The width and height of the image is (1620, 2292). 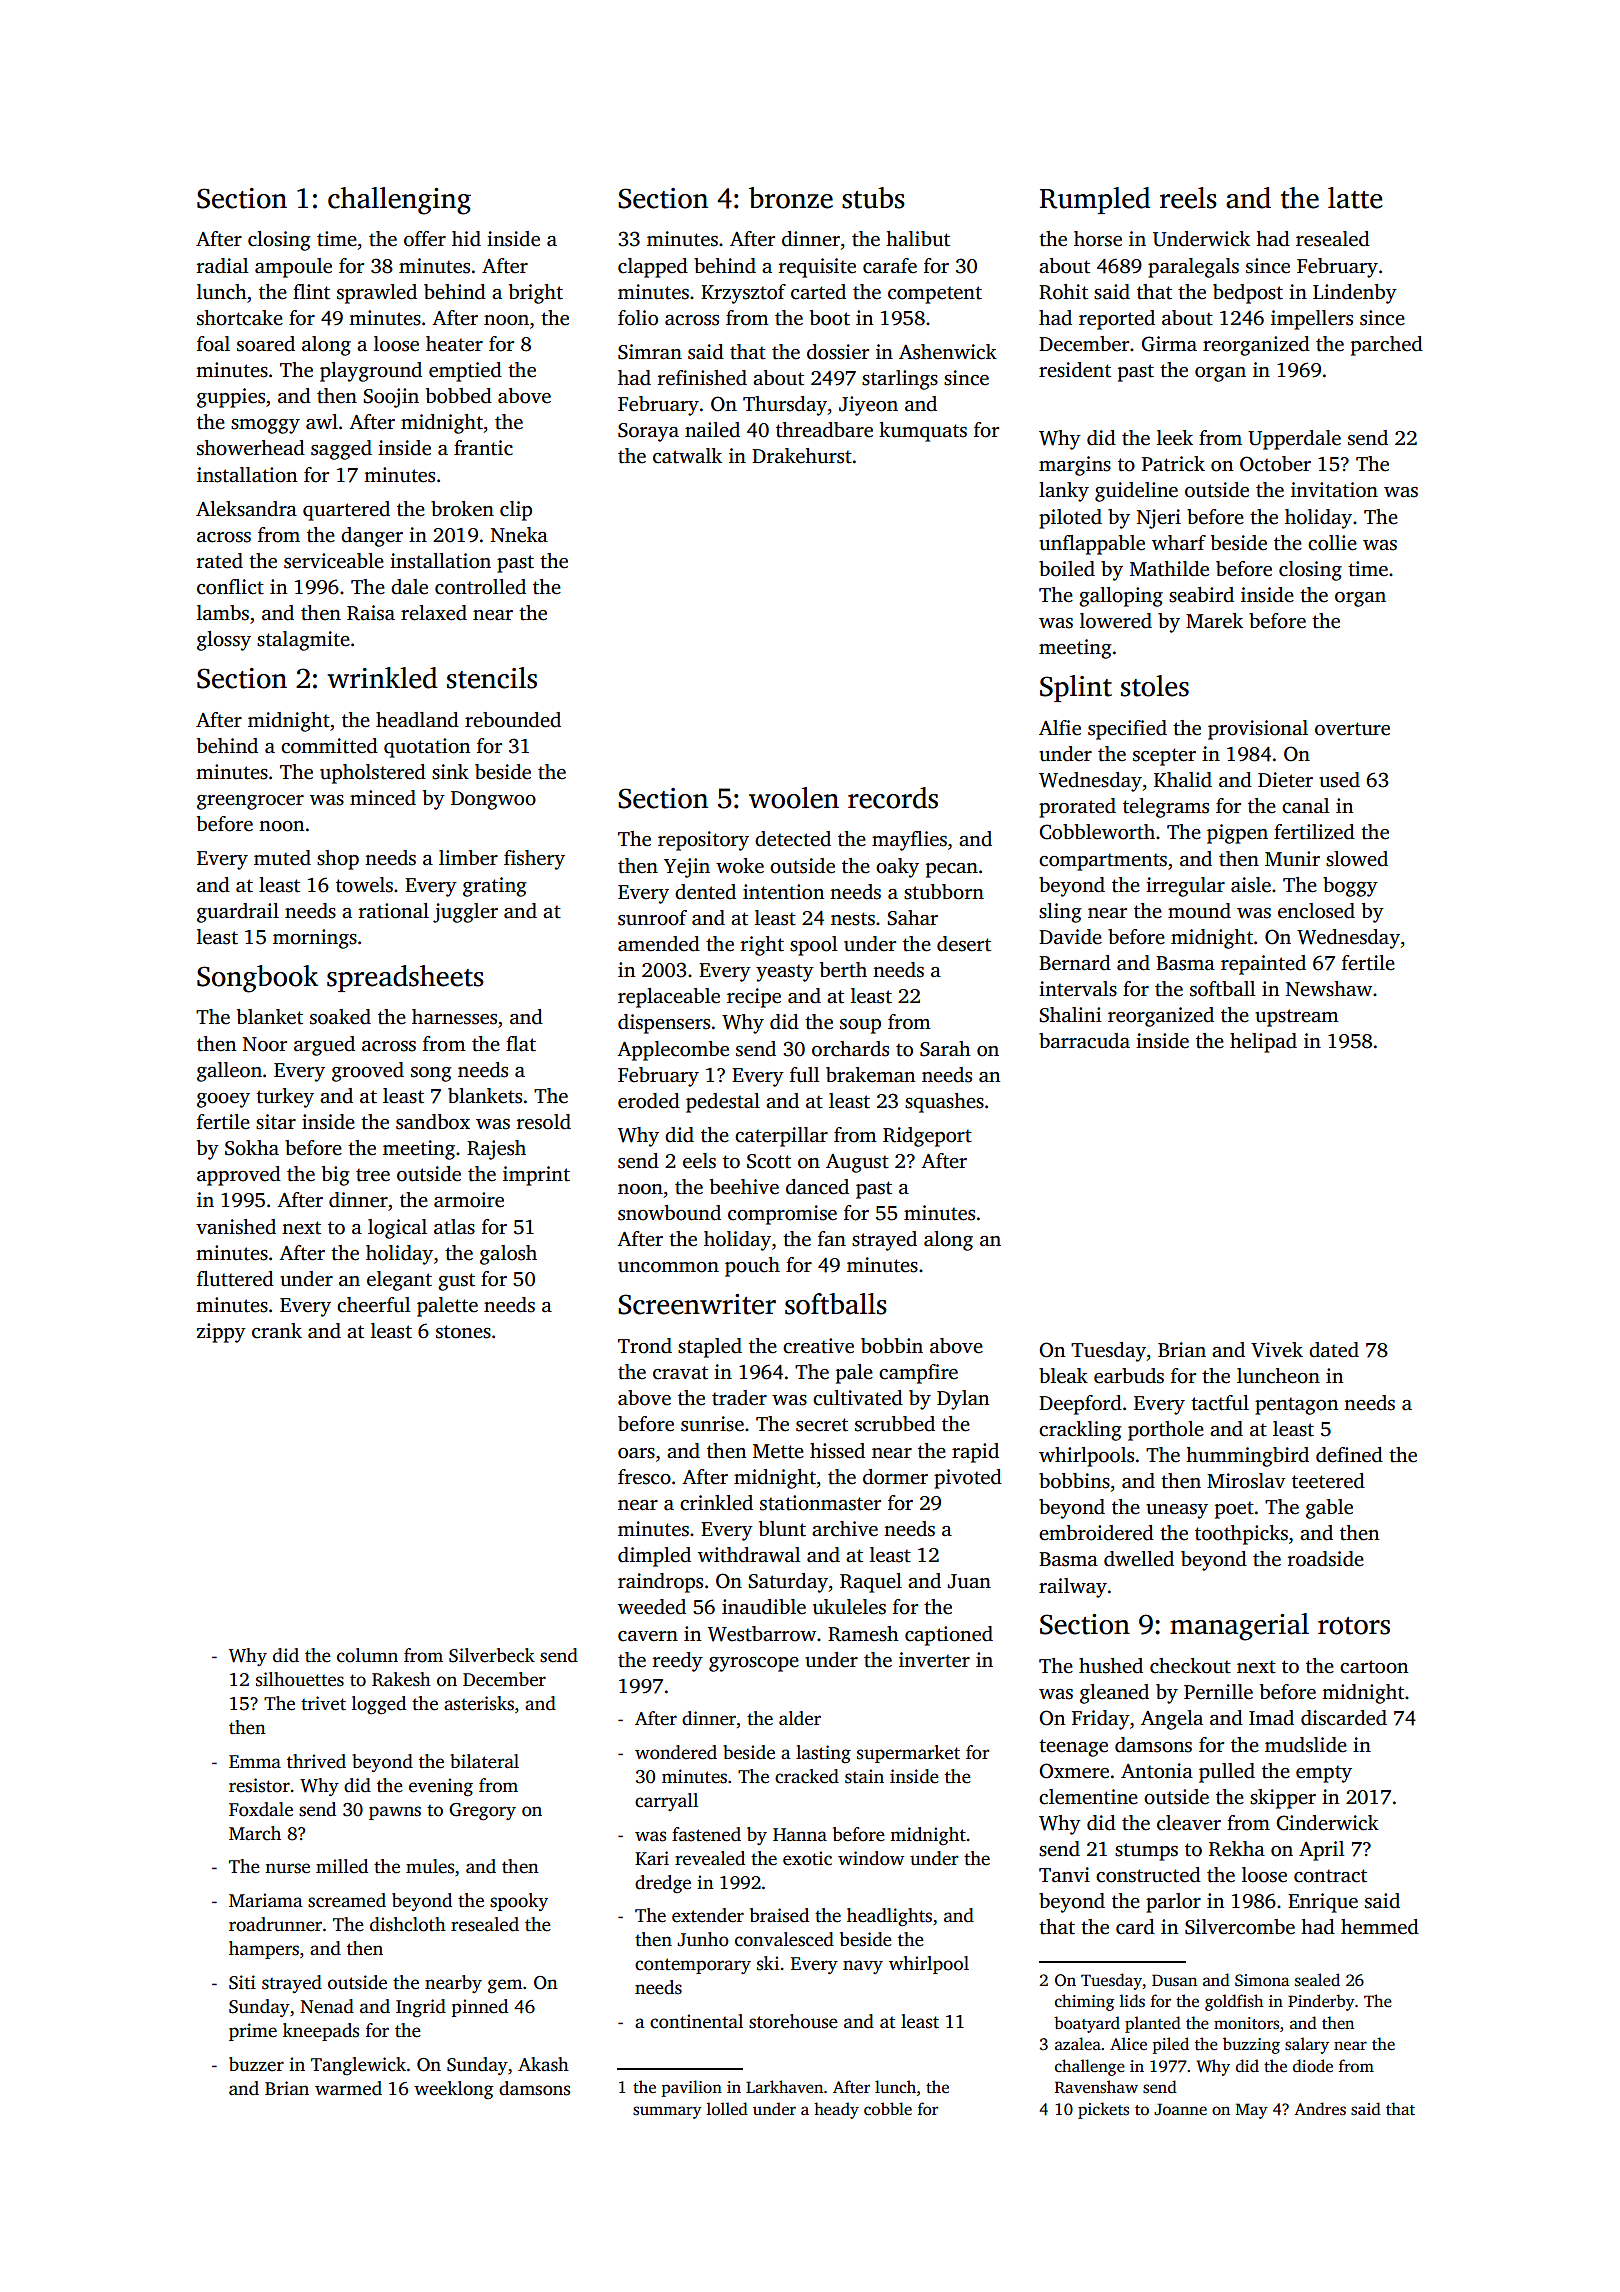 What do you see at coordinates (256, 2064) in the image?
I see `buzzer` at bounding box center [256, 2064].
